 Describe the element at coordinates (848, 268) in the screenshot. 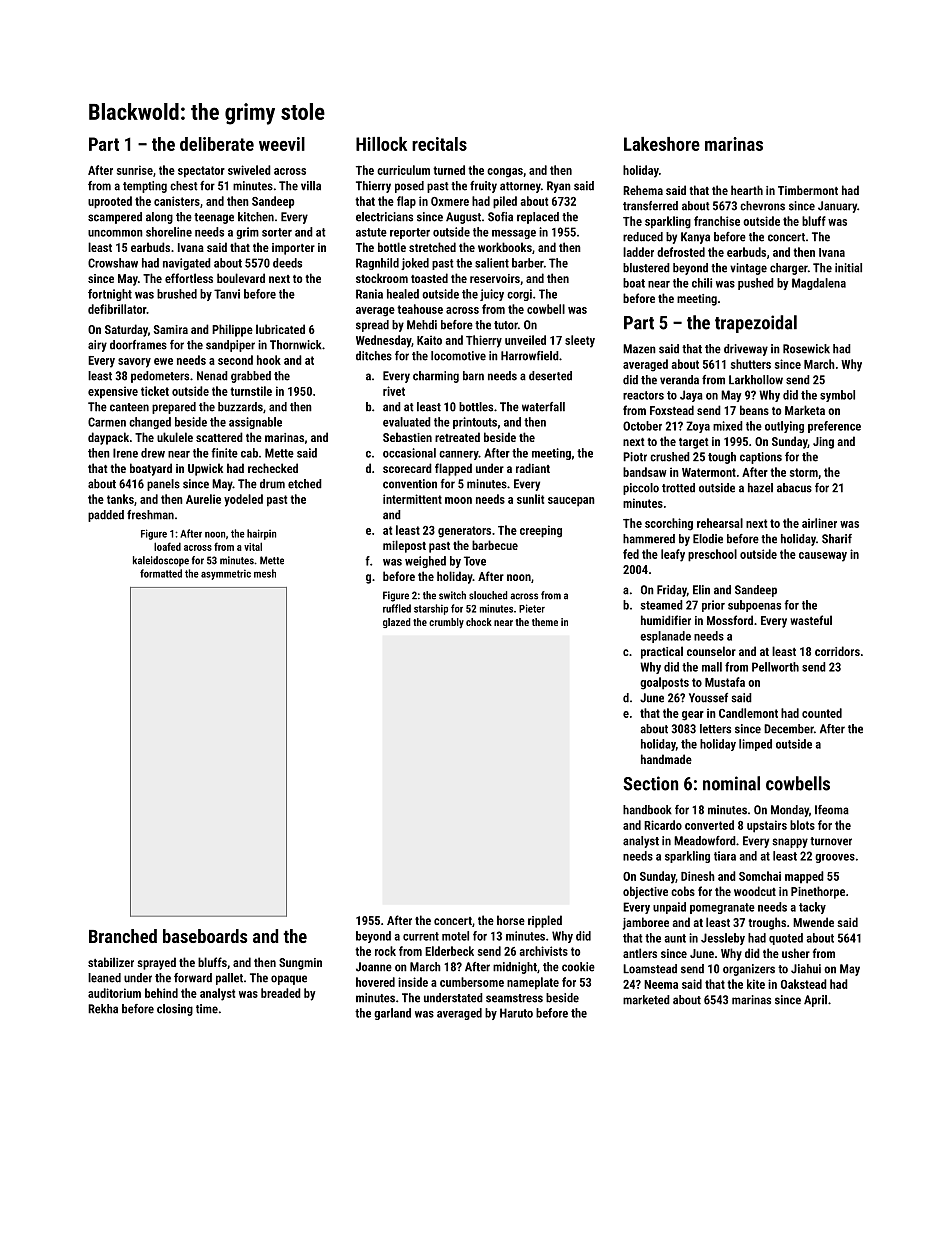

I see `initial` at that location.
